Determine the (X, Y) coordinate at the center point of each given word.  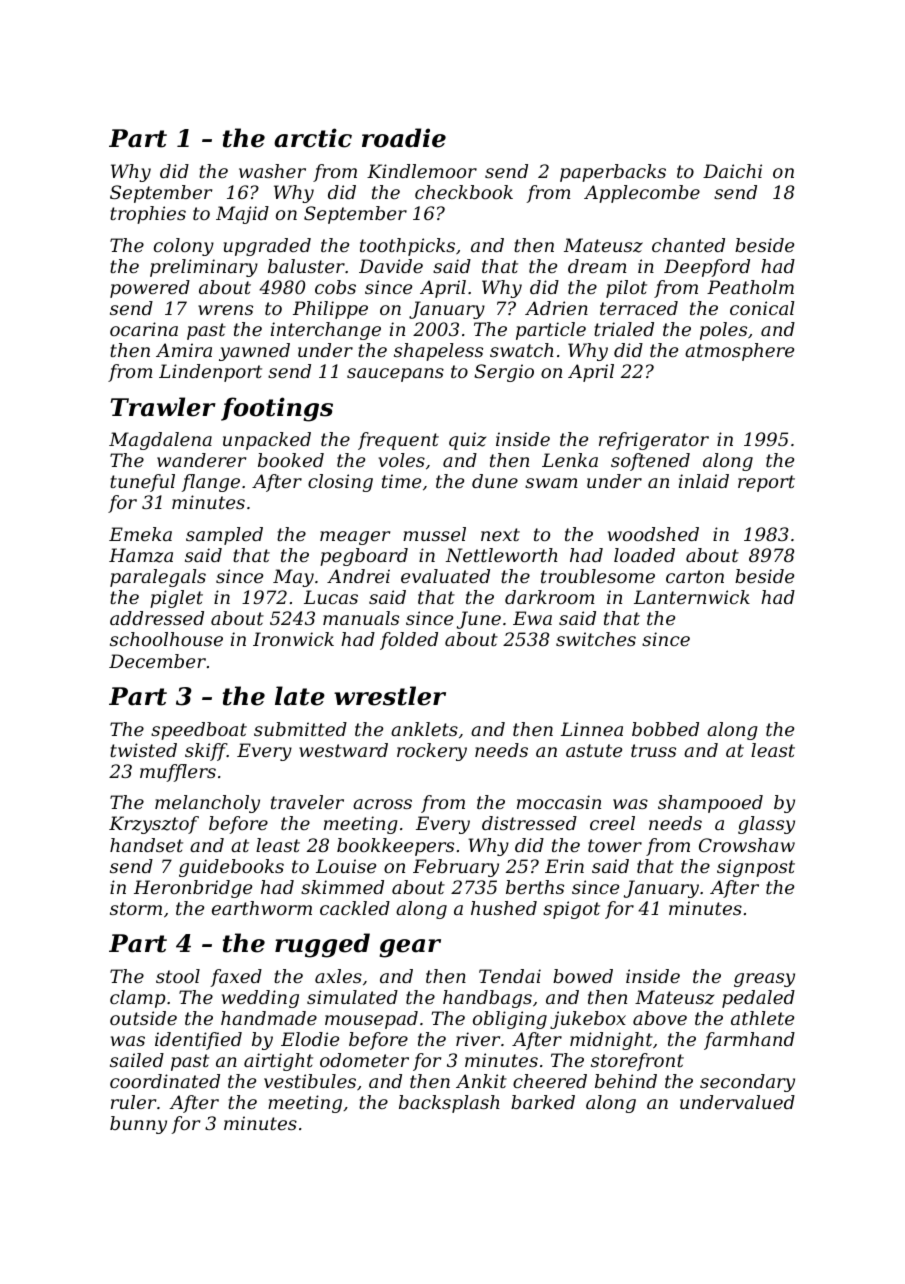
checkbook (464, 192)
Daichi (732, 171)
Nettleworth (501, 555)
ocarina (144, 329)
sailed (137, 1060)
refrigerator (654, 441)
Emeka (140, 534)
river (478, 1039)
